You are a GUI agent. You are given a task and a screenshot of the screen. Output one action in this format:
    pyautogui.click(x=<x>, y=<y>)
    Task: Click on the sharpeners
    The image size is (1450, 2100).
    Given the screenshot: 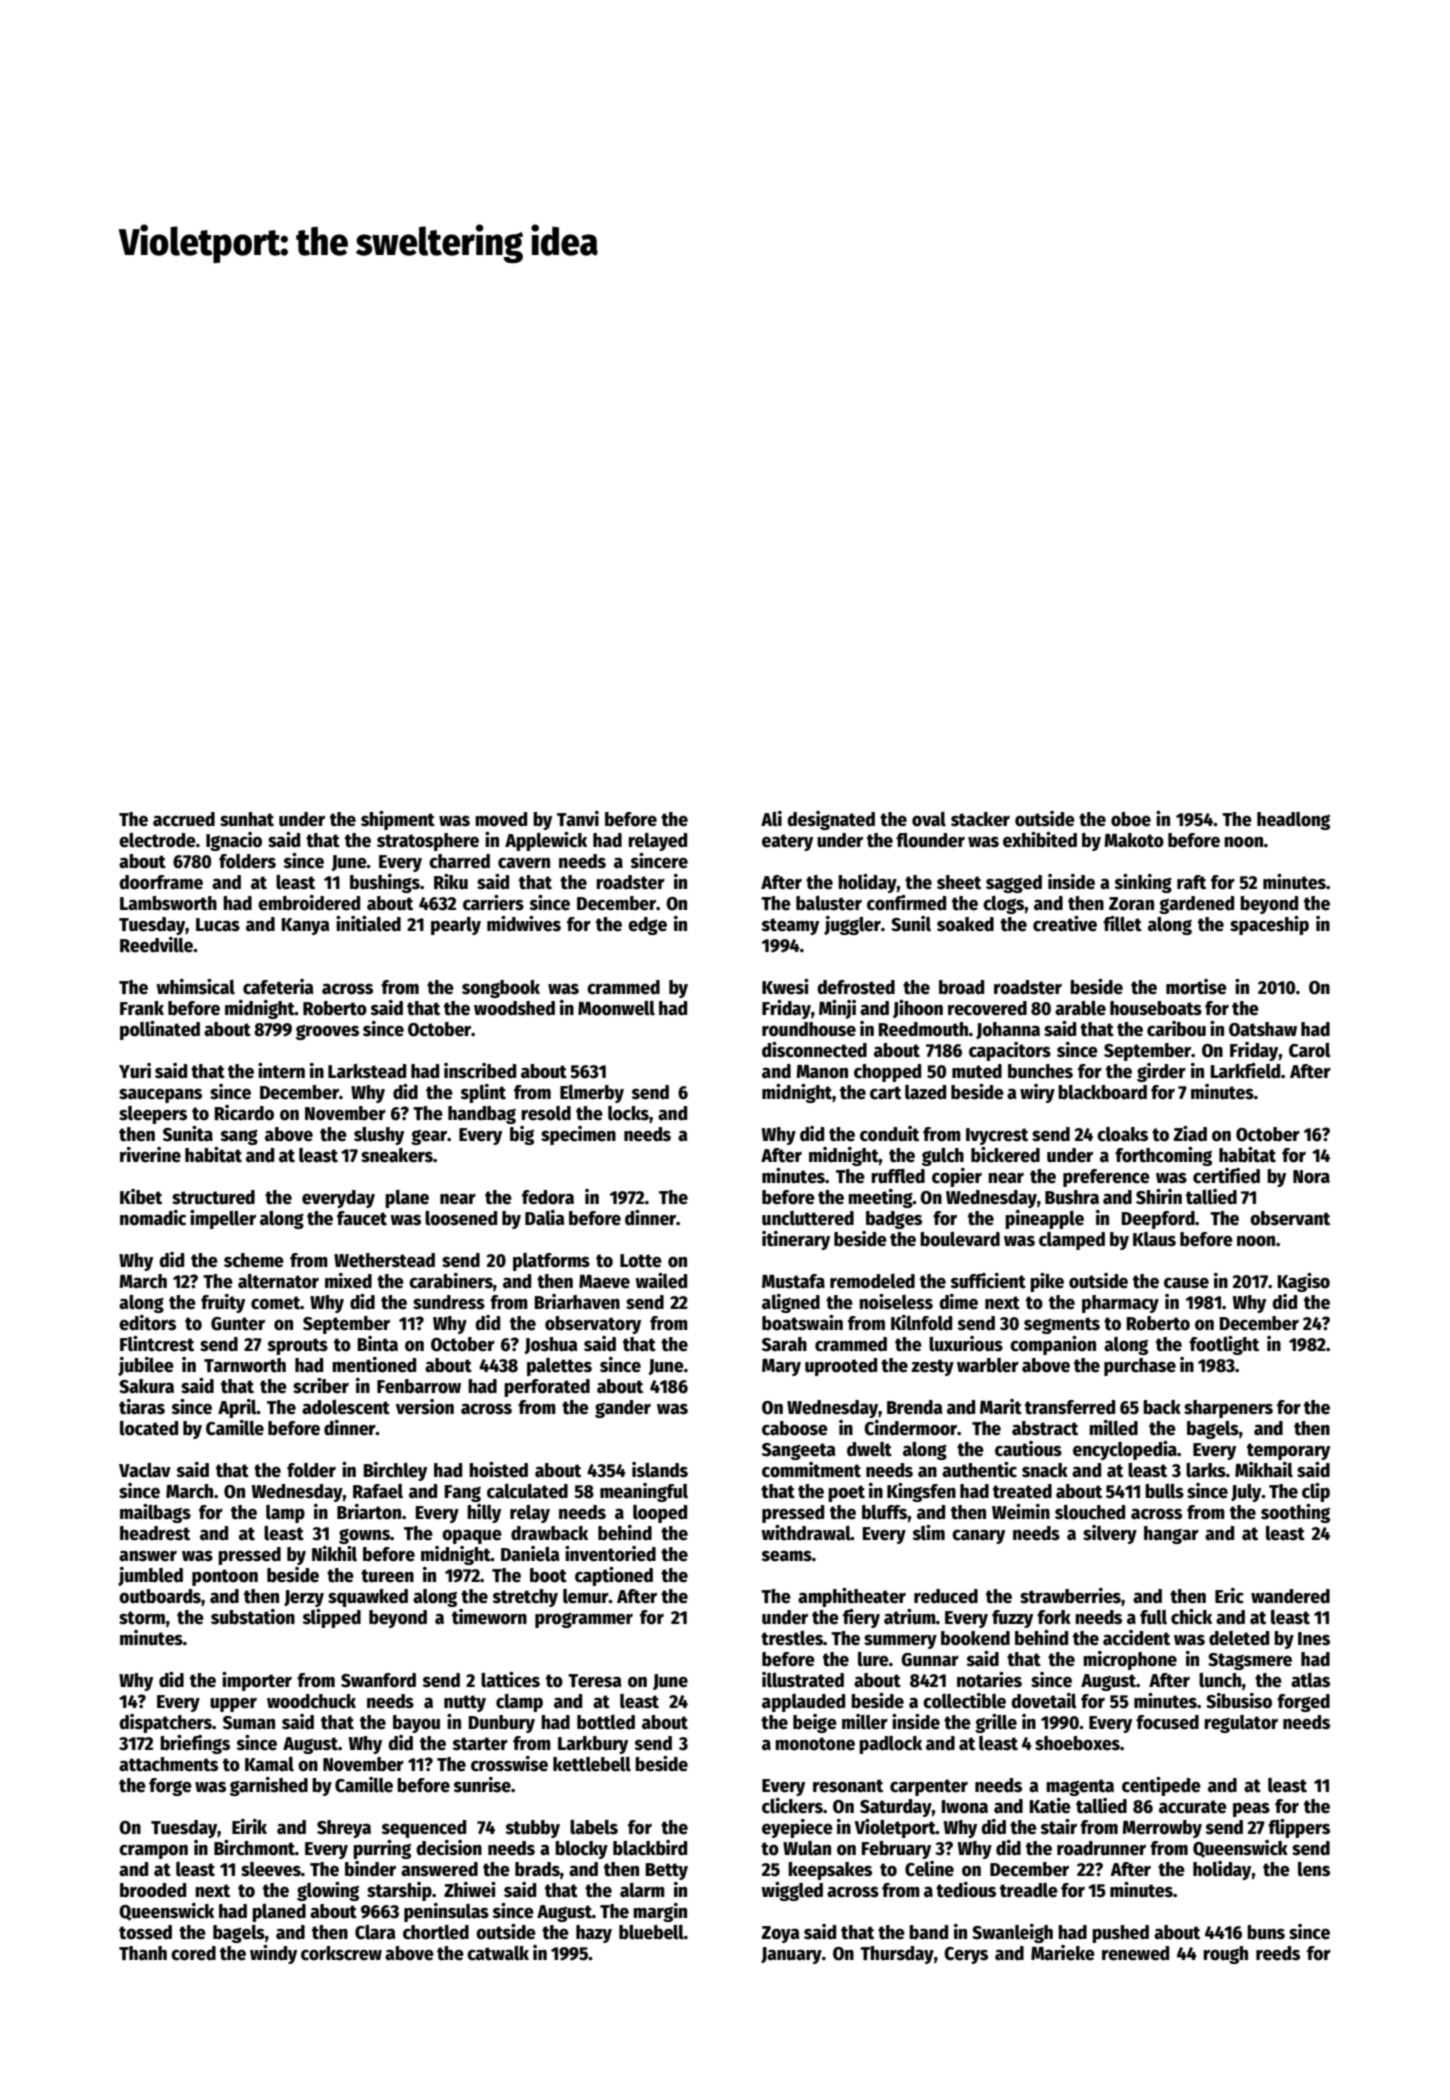 What is the action you would take?
    pyautogui.click(x=1228, y=1409)
